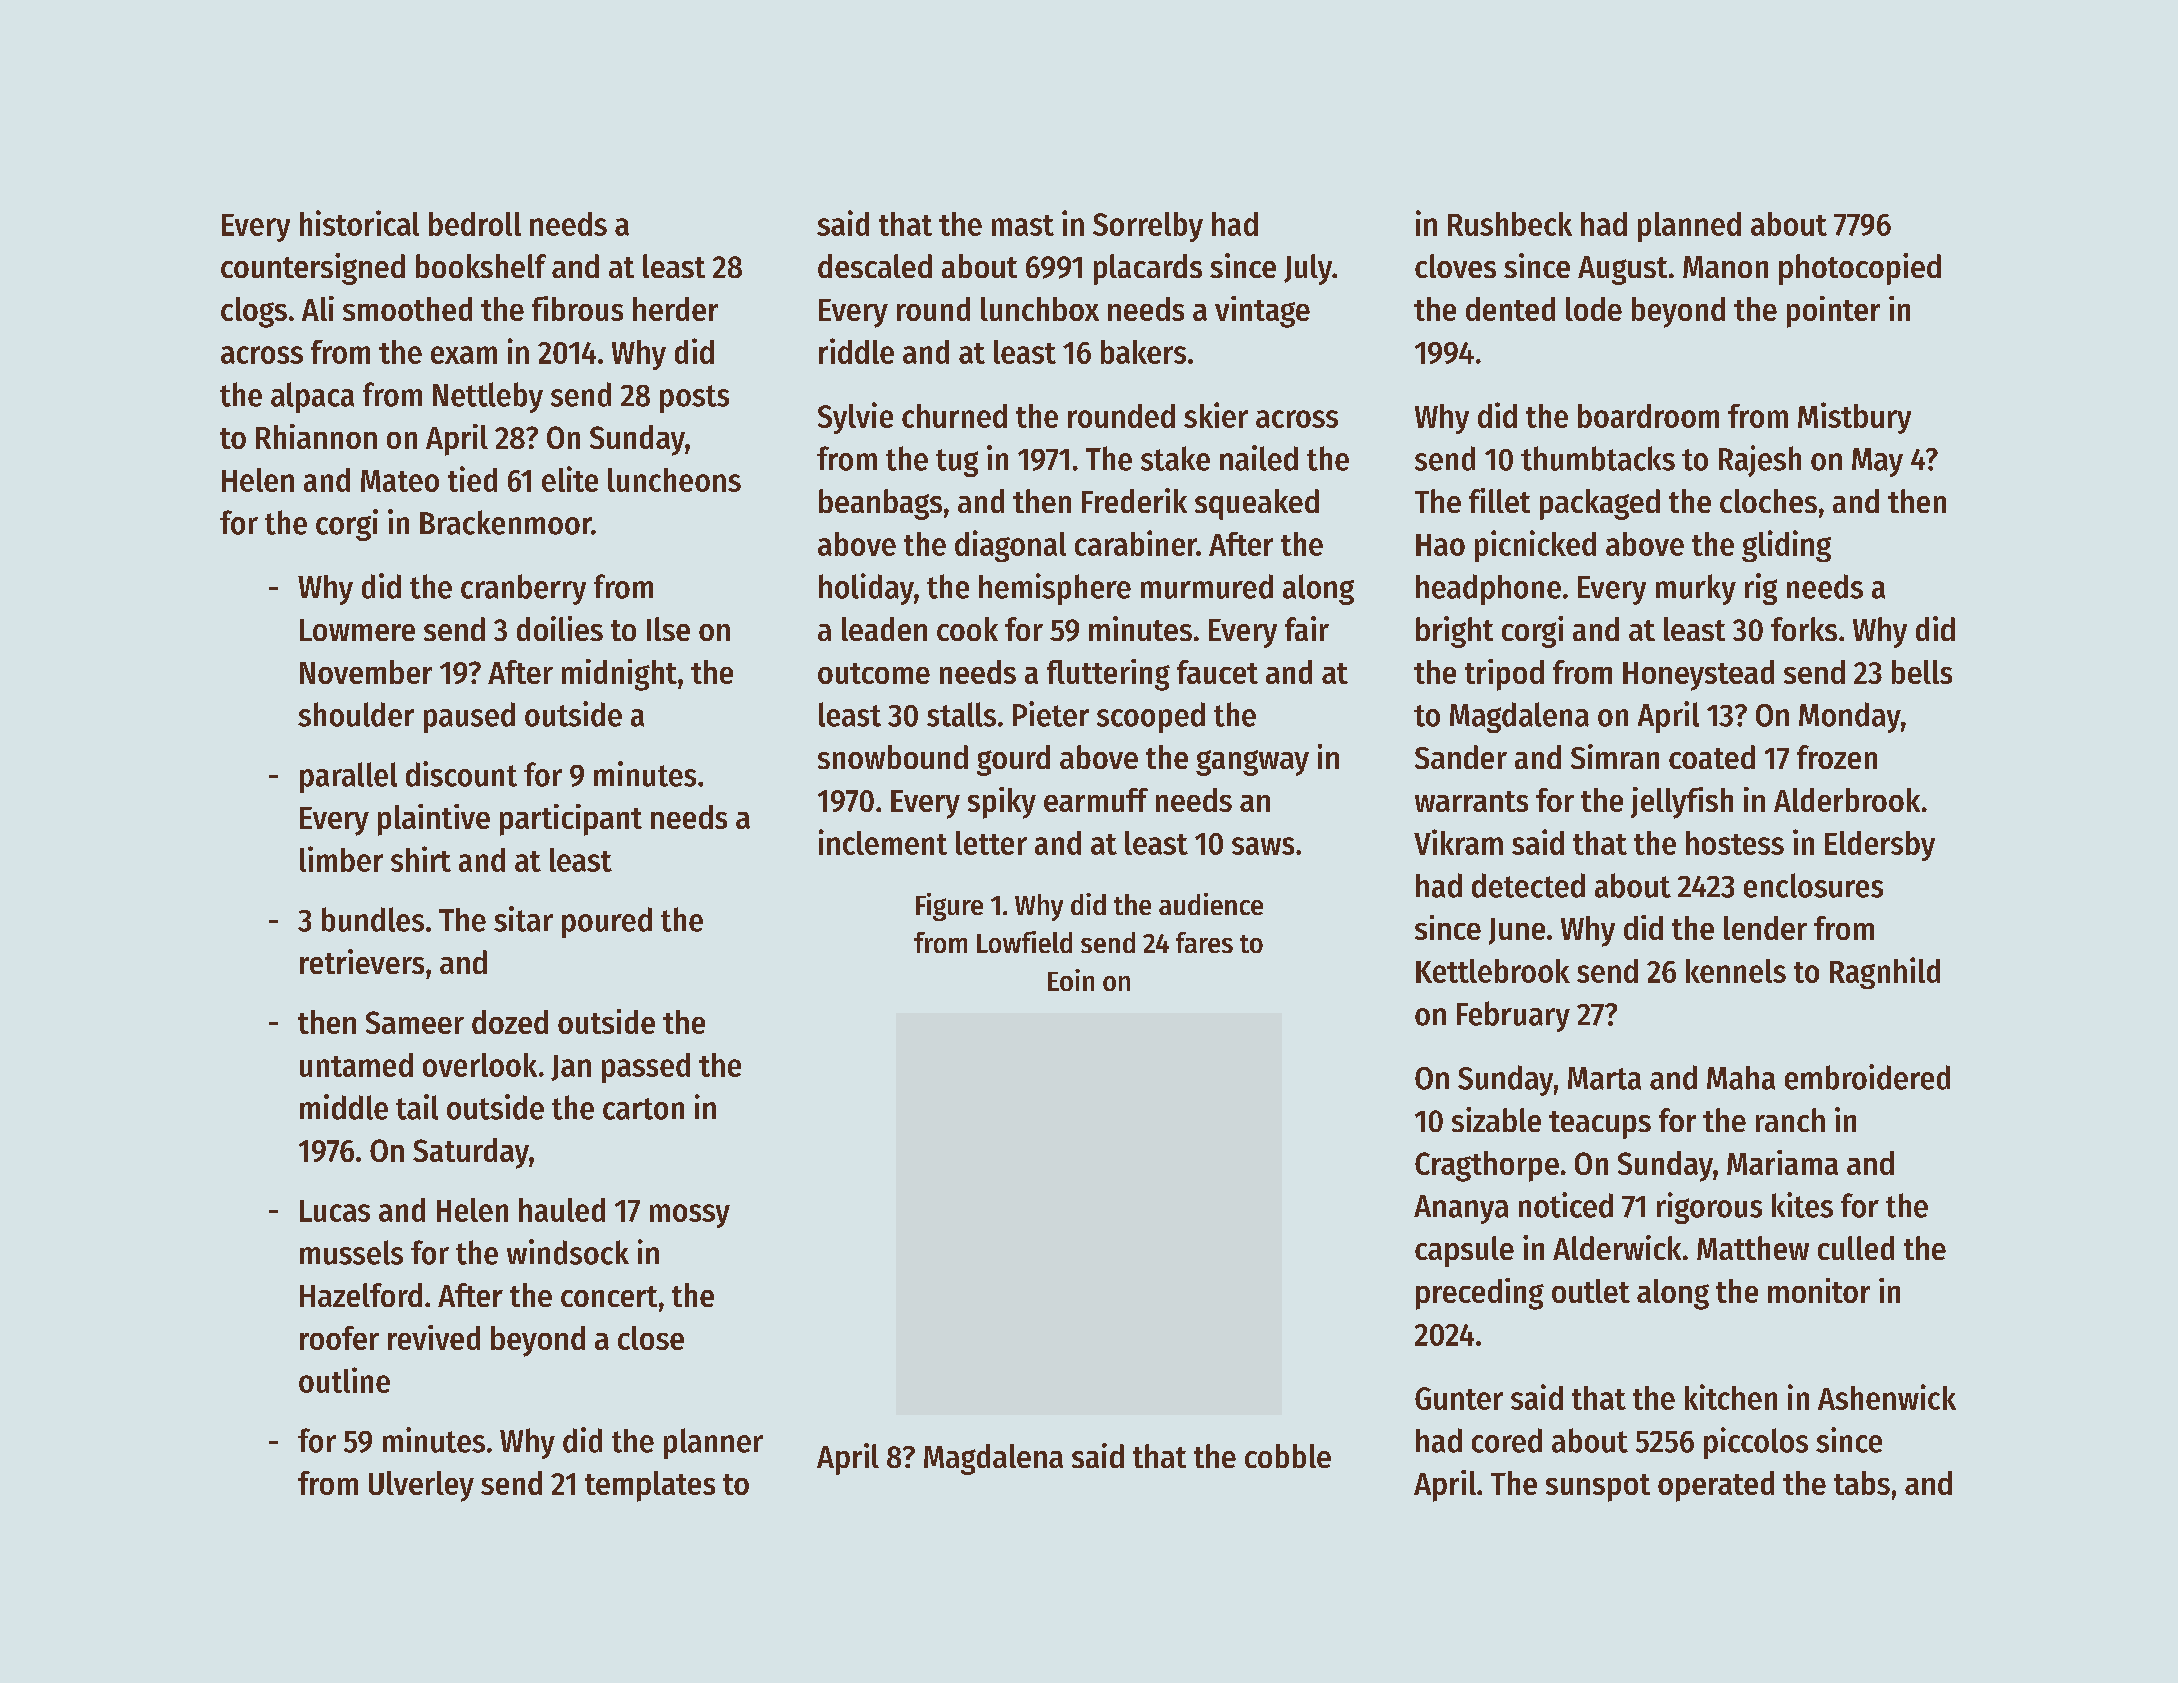 The image size is (2178, 1683). Describe the element at coordinates (1813, 885) in the page. I see `enclosures` at that location.
